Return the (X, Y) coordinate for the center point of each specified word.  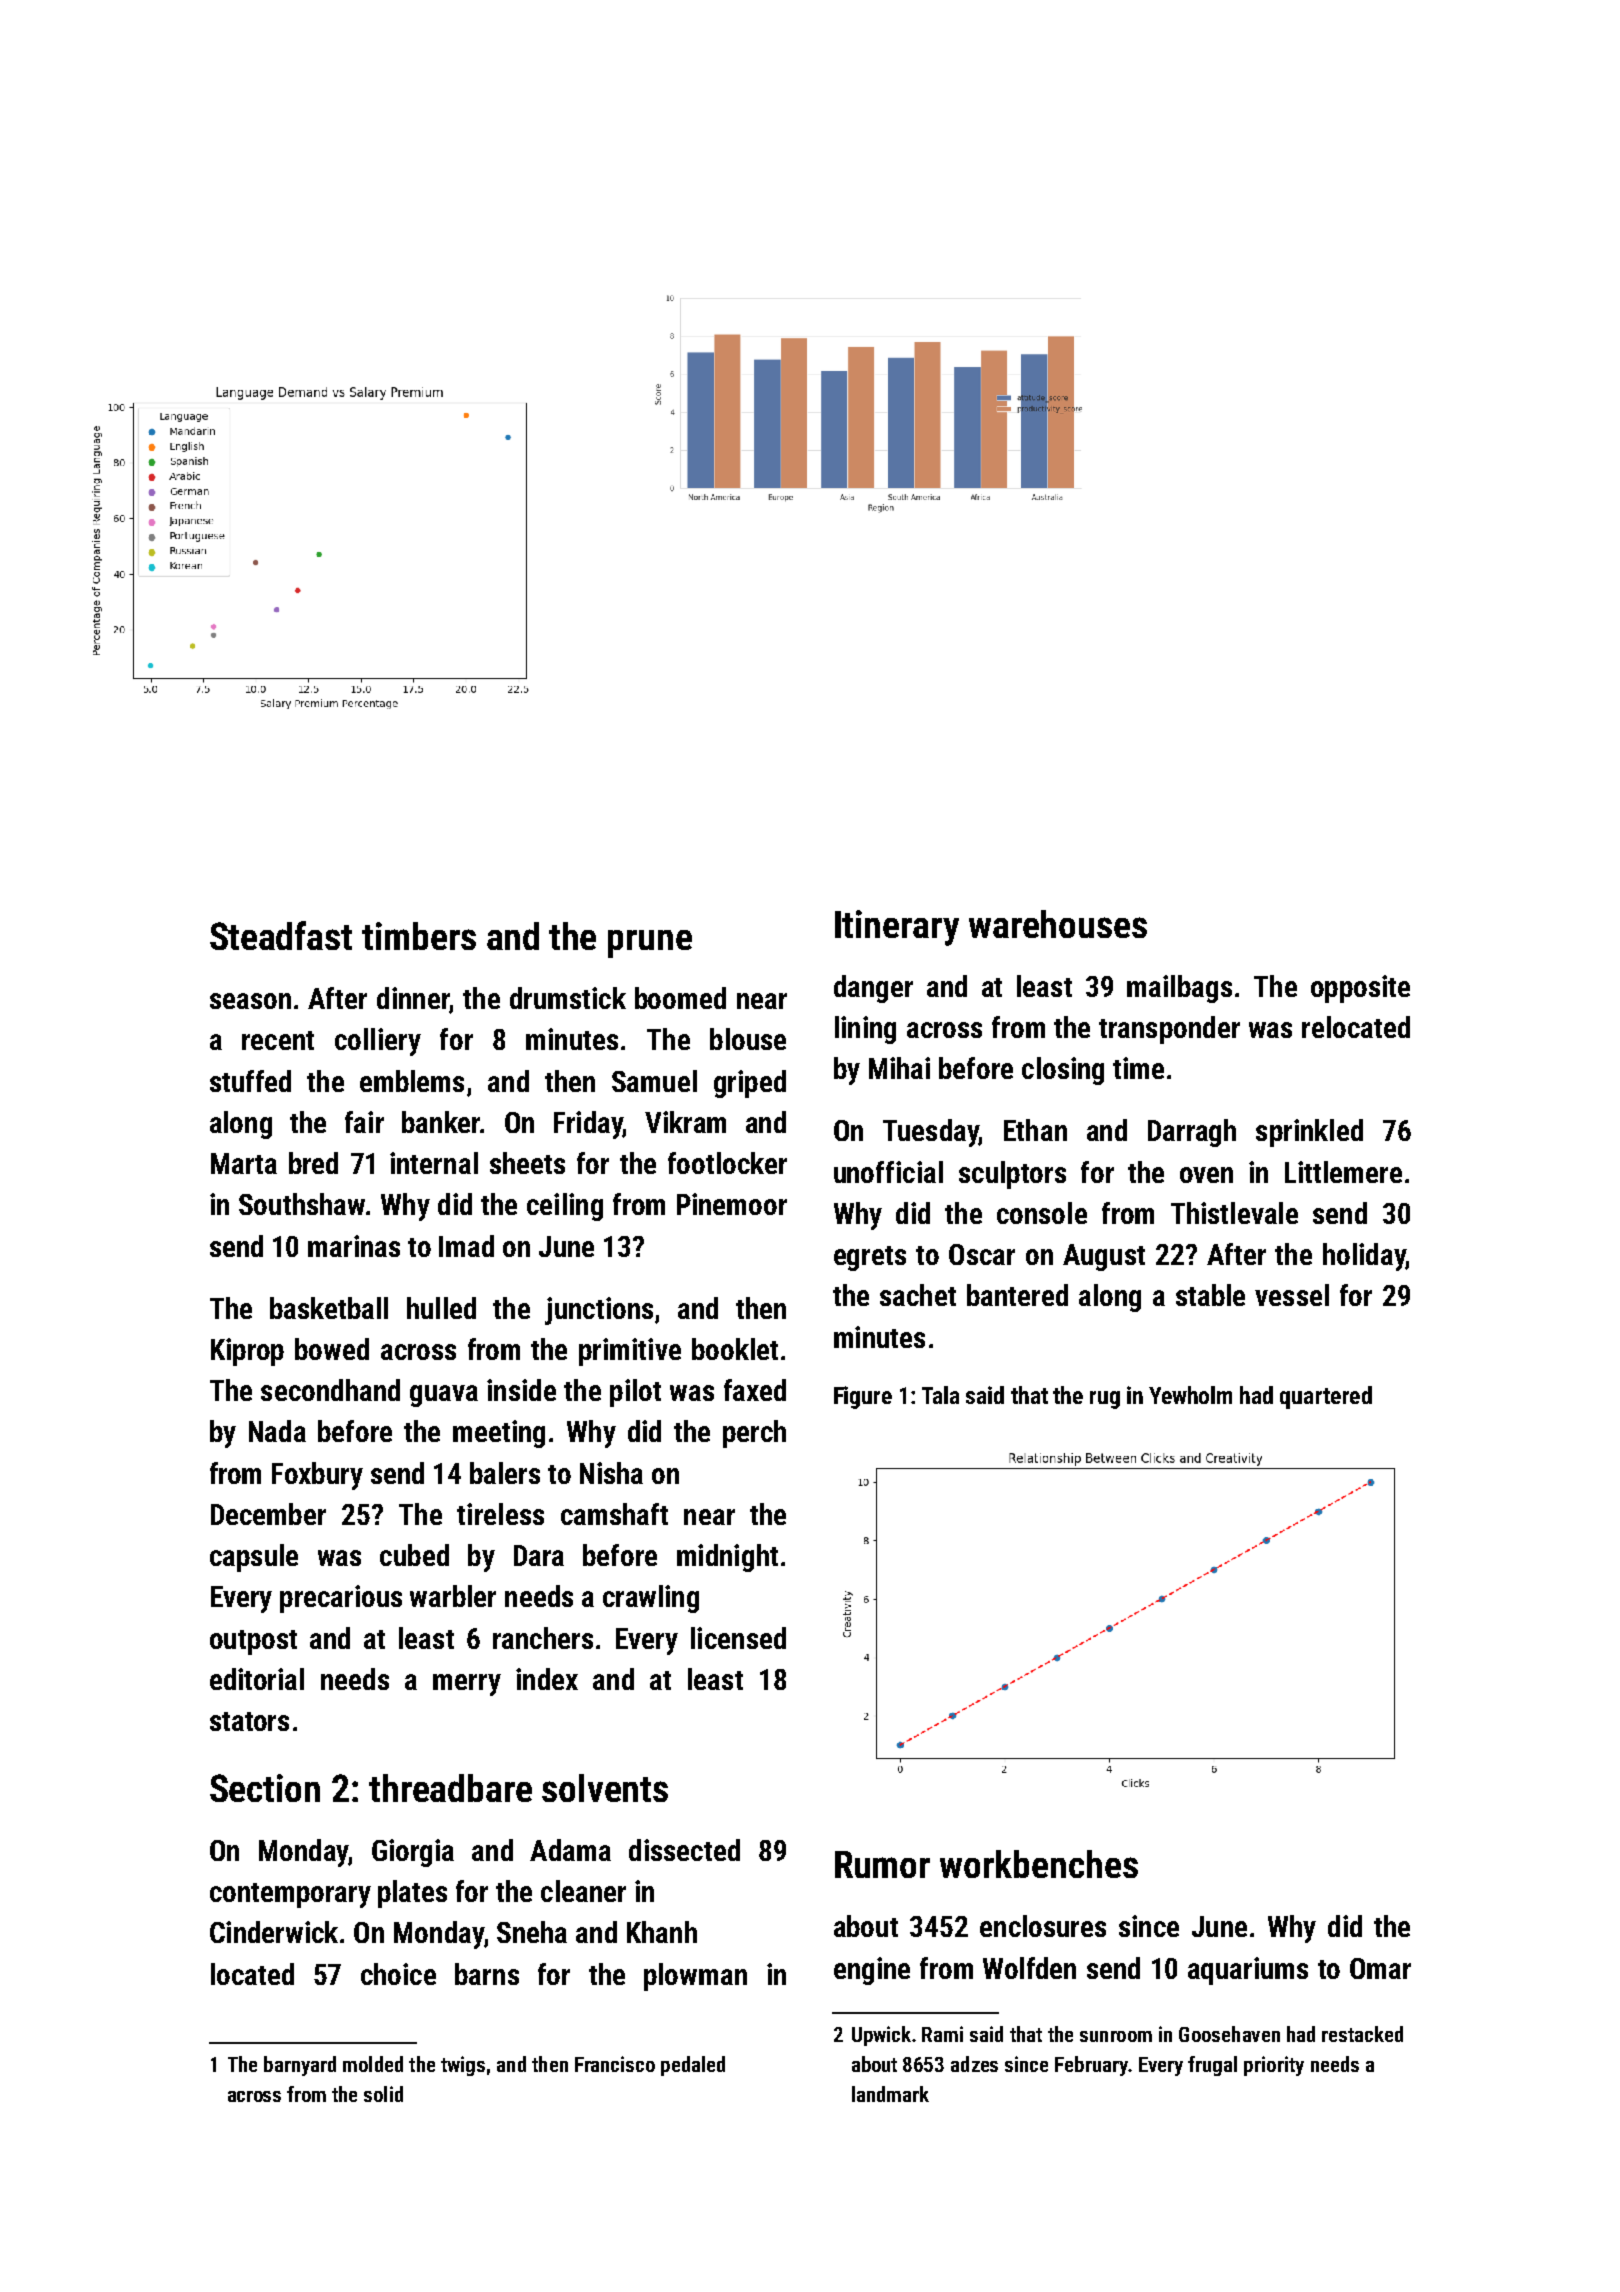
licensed (738, 1638)
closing (1063, 1071)
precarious (341, 1599)
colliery (378, 1042)
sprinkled (1309, 1133)
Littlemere (1343, 1172)
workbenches (1039, 1864)
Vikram (685, 1122)
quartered (1326, 1397)
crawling (651, 1599)
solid (383, 2094)
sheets (527, 1163)
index (547, 1679)
